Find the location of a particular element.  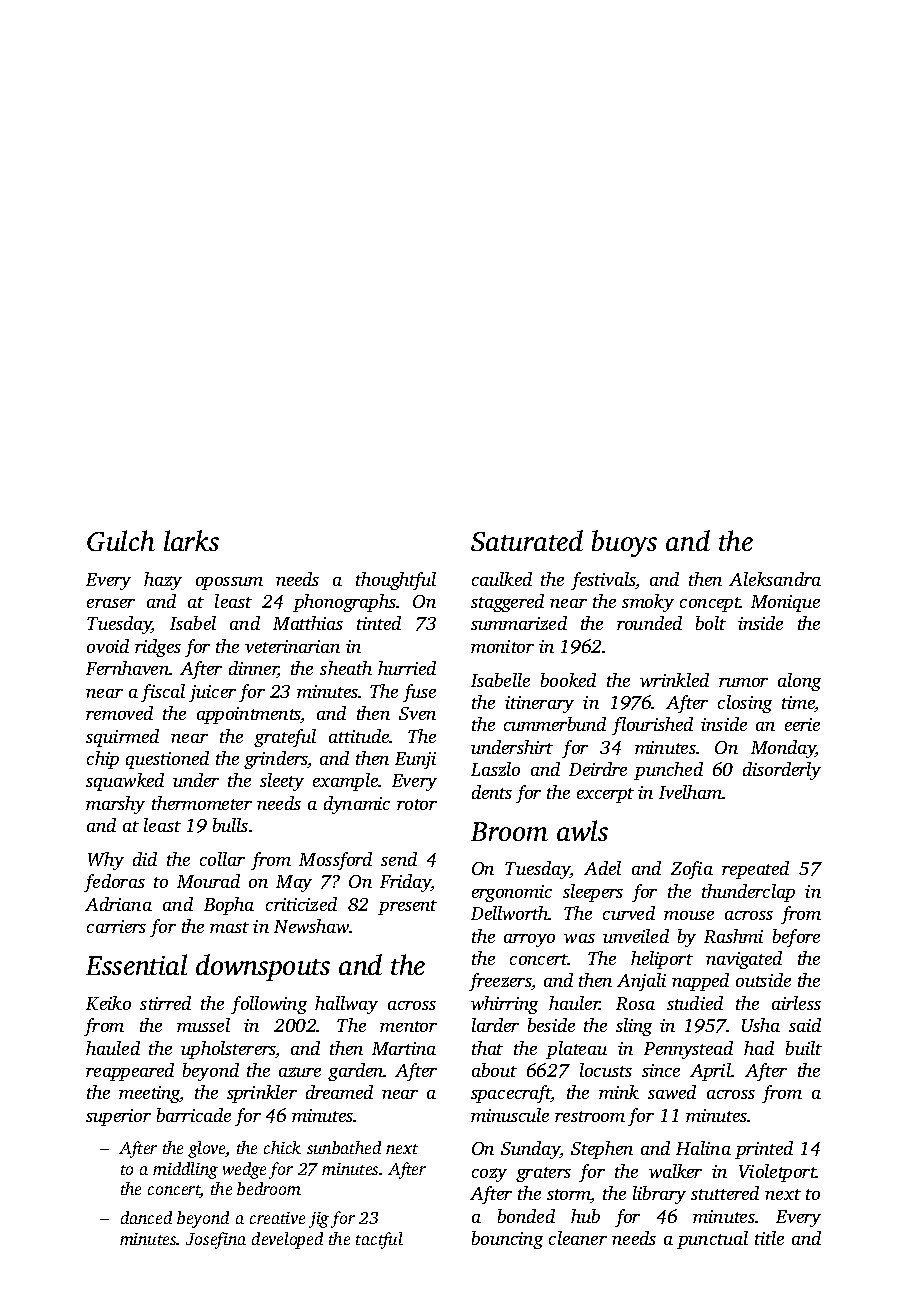

hazy is located at coordinates (163, 581).
